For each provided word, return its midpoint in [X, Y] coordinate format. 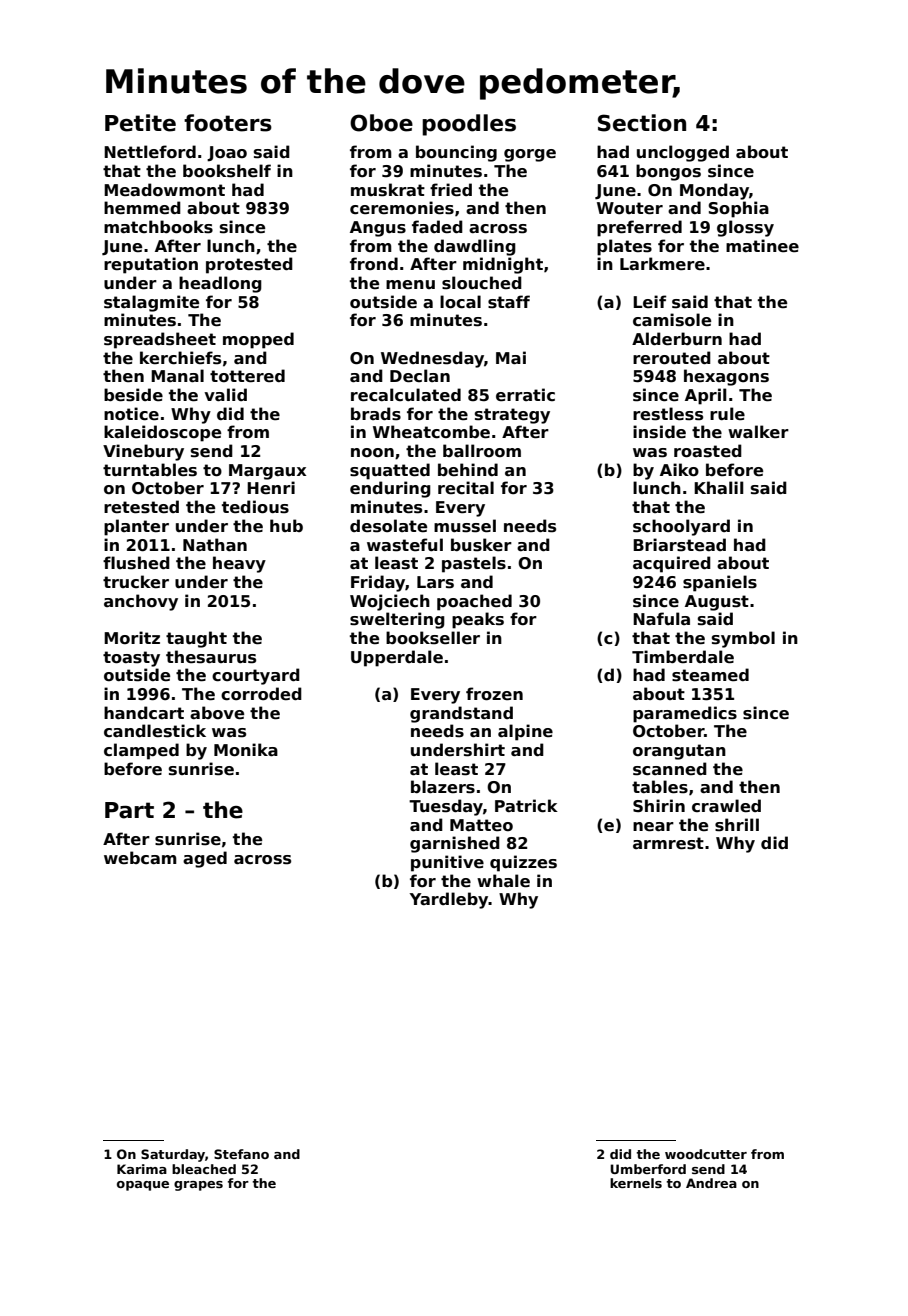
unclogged [683, 153]
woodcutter [706, 1154]
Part [129, 810]
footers [228, 123]
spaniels [720, 583]
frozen [494, 694]
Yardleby [449, 900]
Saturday [173, 1155]
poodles [469, 125]
